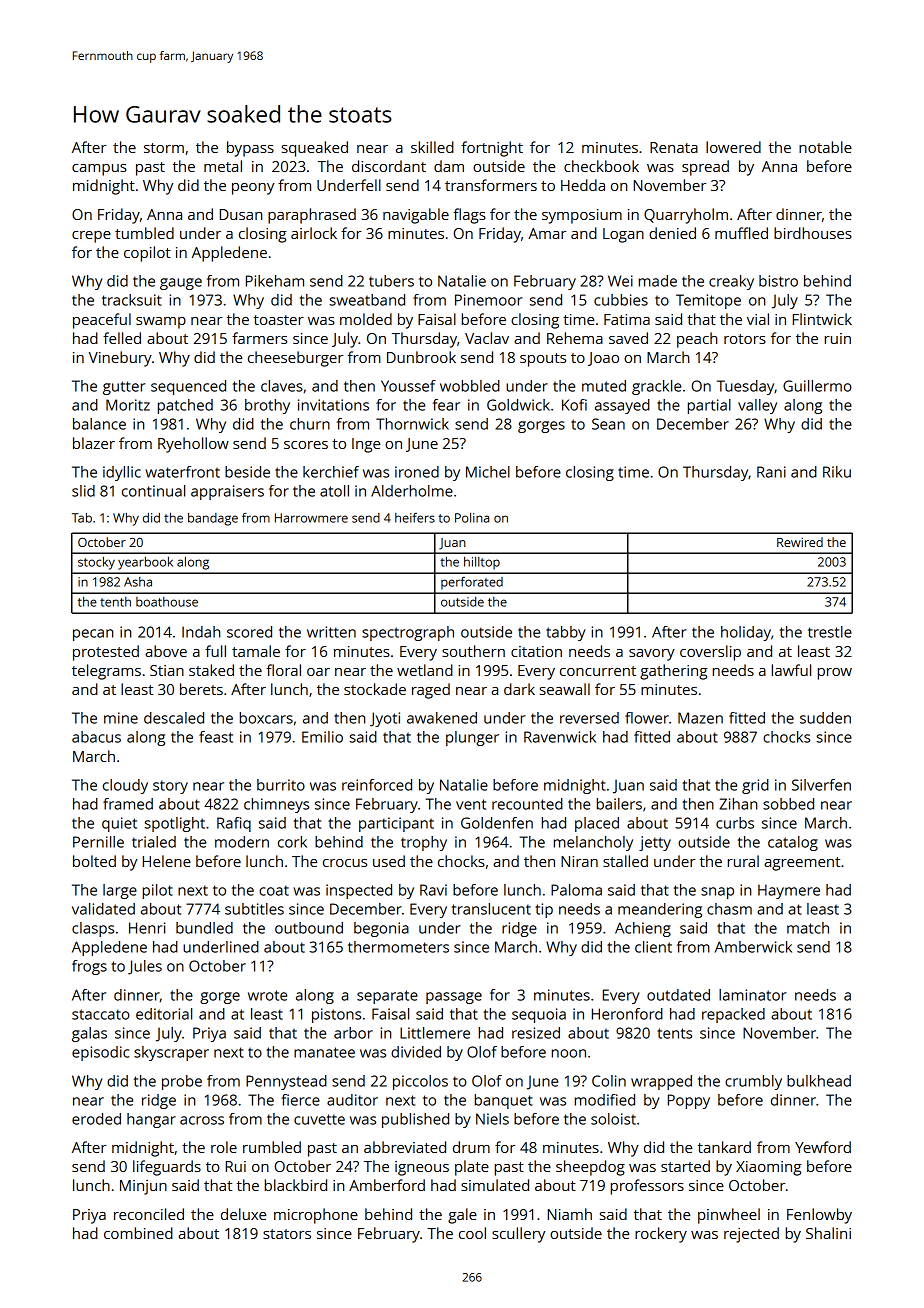  Describe the element at coordinates (700, 718) in the image. I see `Mazen` at that location.
